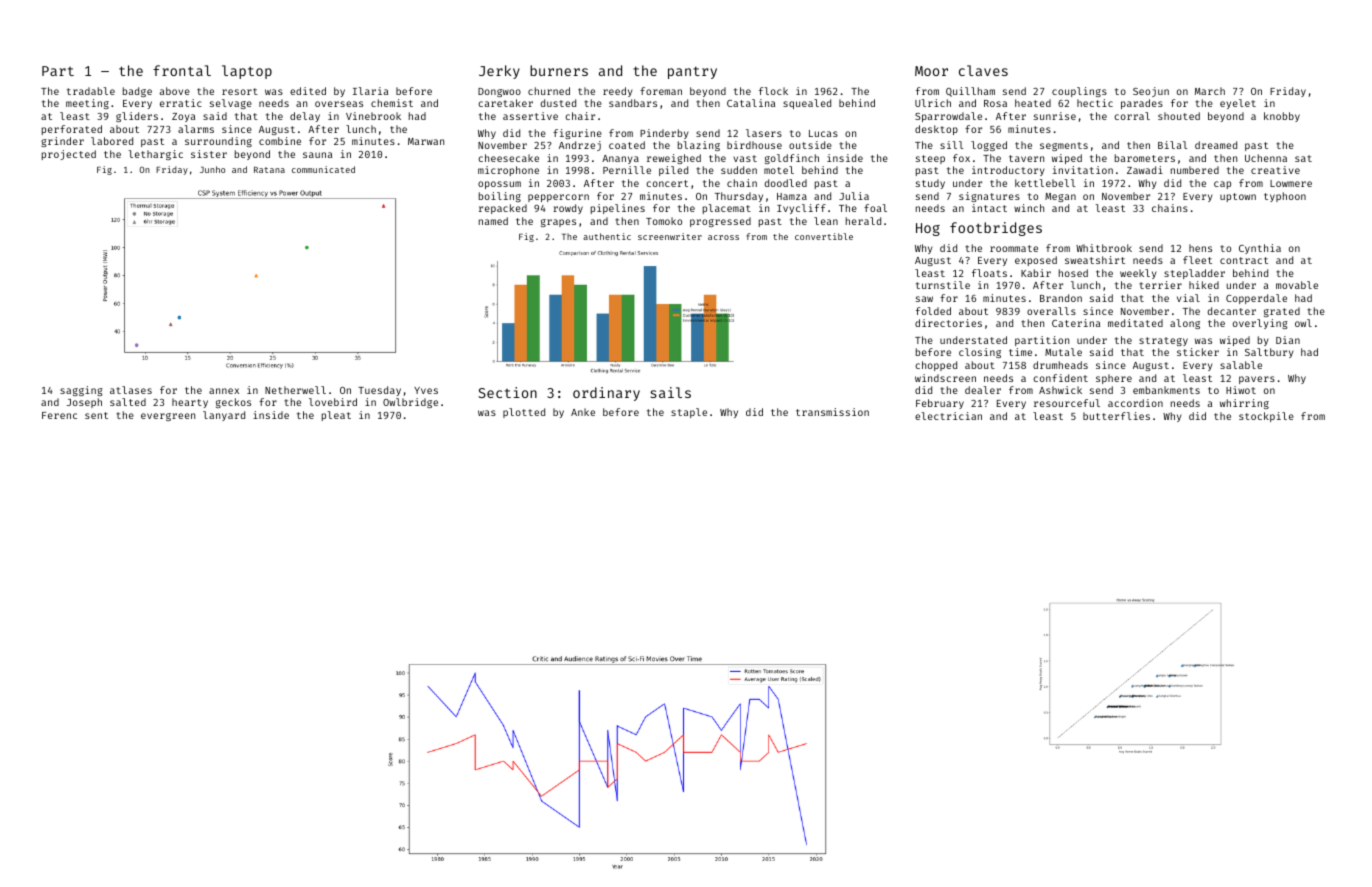  What do you see at coordinates (689, 413) in the image?
I see `staple` at bounding box center [689, 413].
